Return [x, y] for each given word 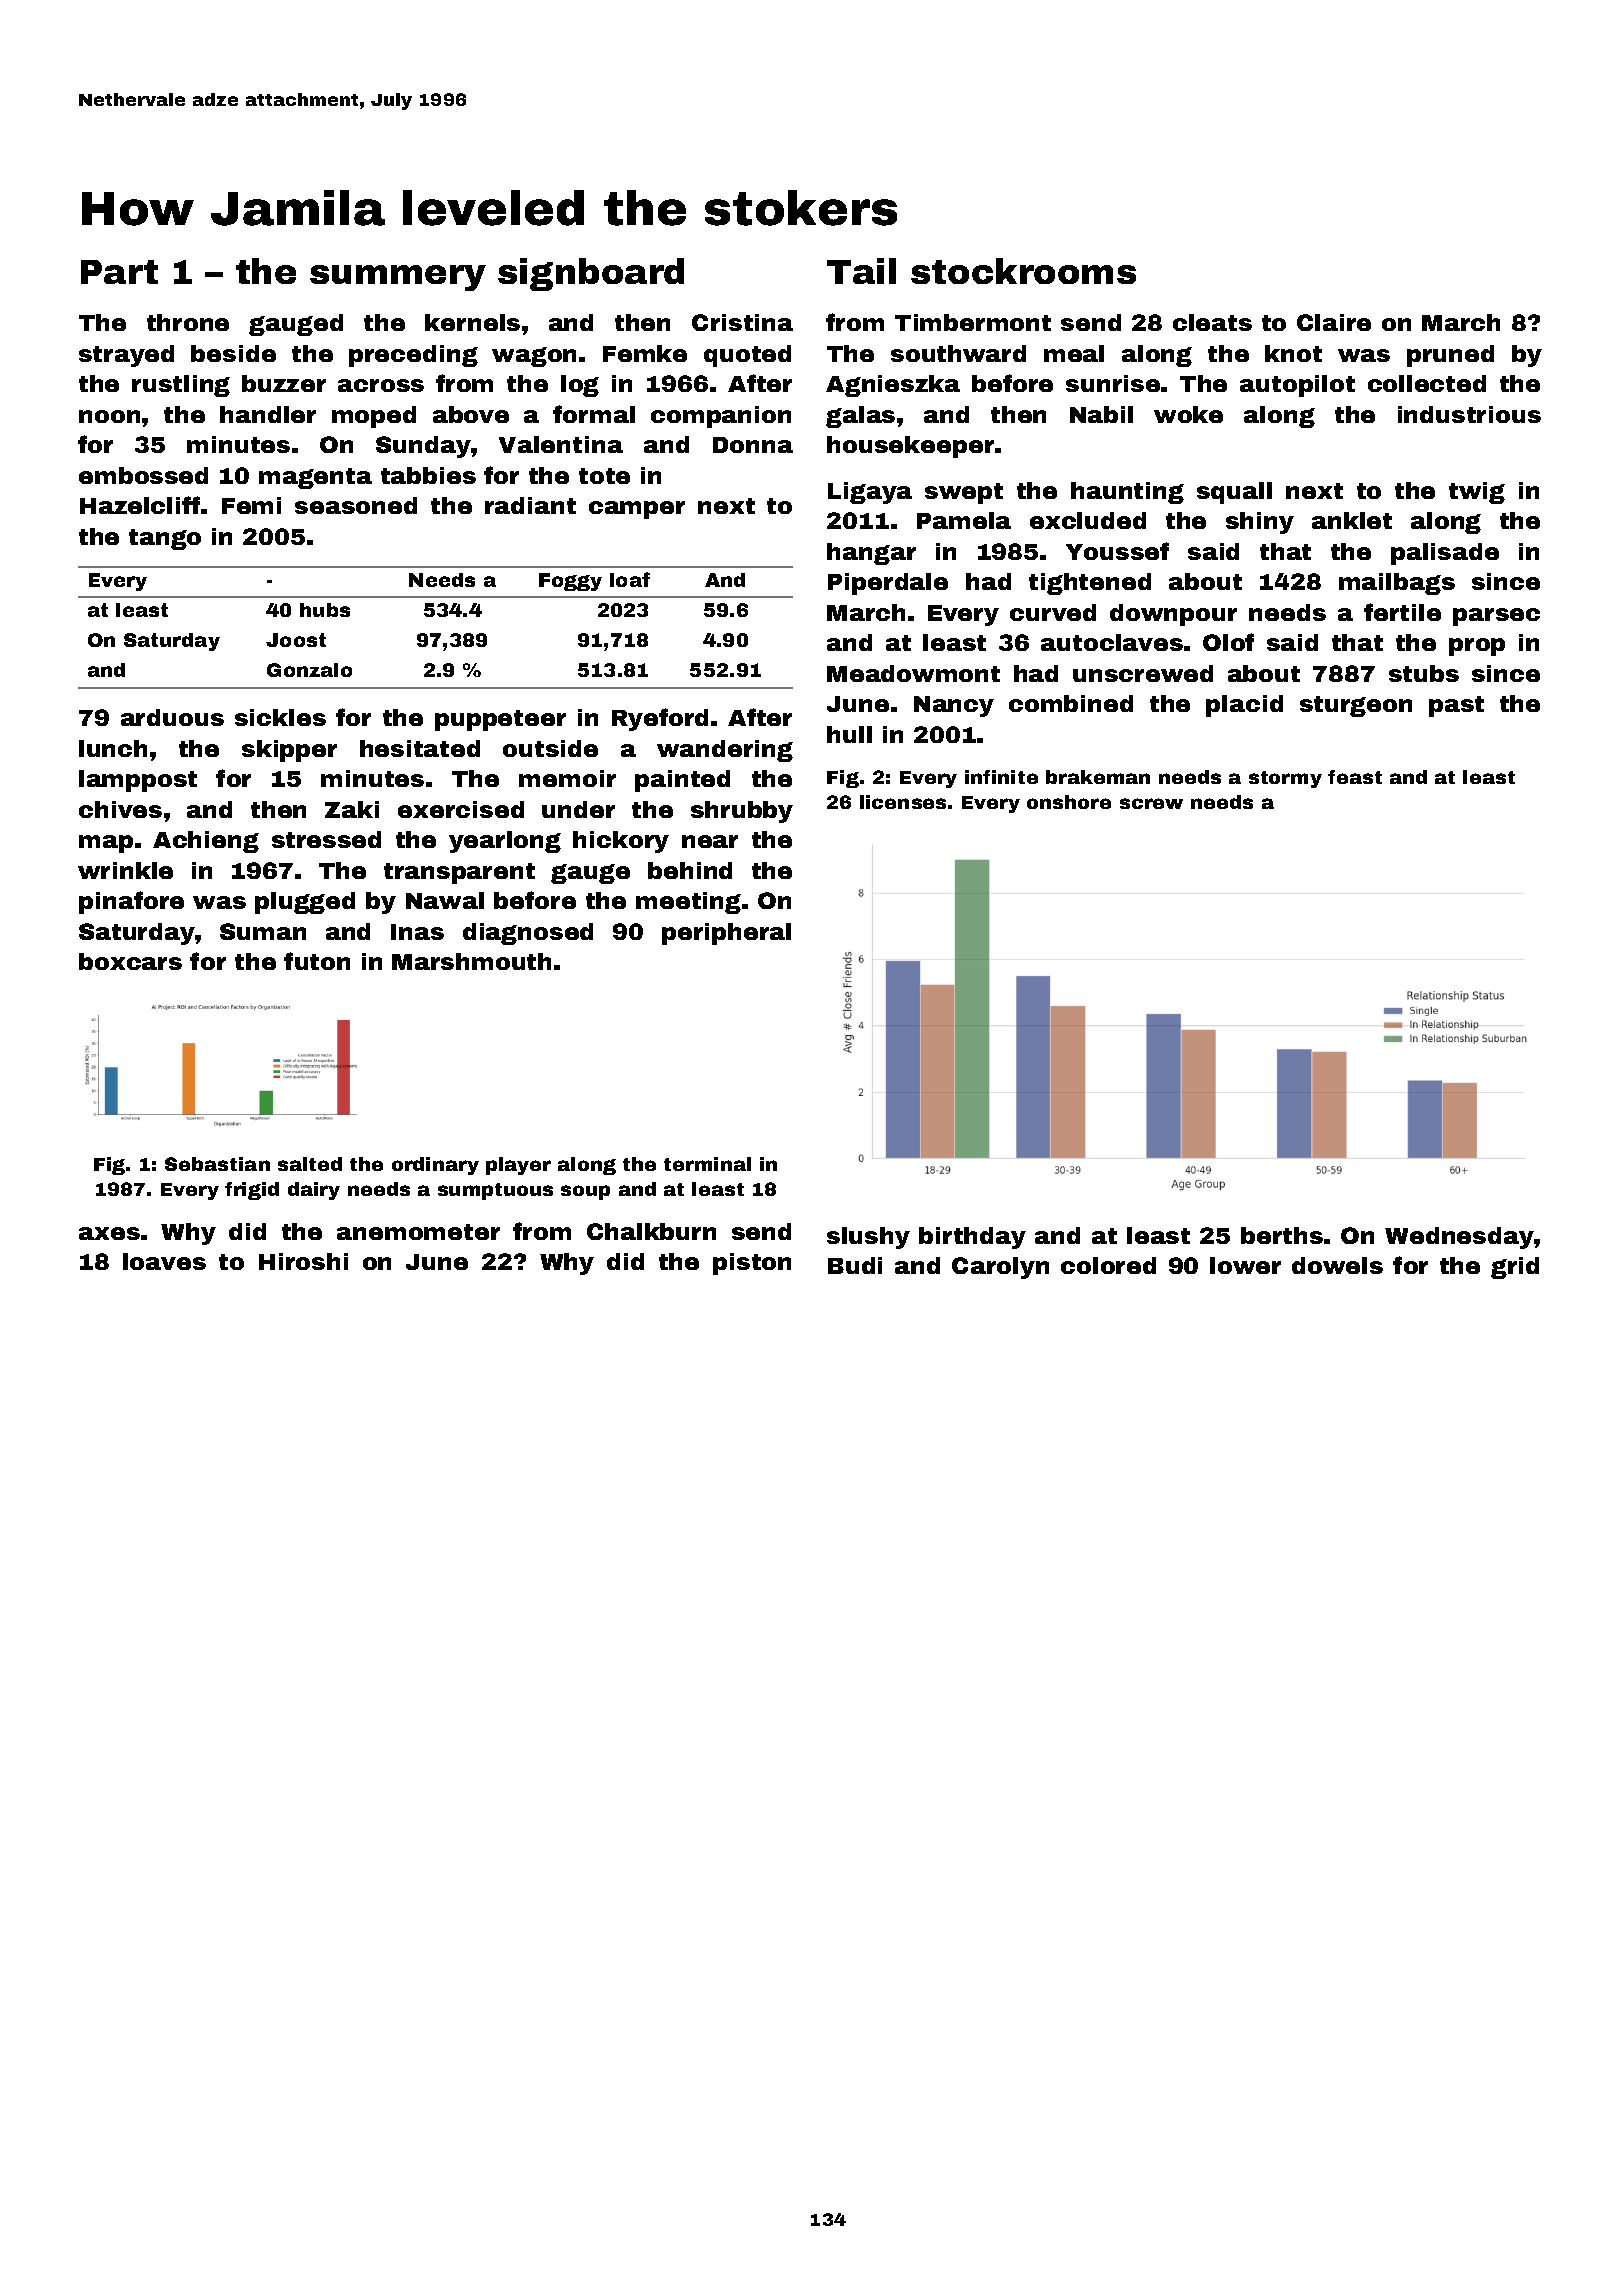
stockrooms [1023, 271]
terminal [707, 1164]
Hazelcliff [141, 505]
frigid [252, 1191]
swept [964, 493]
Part [119, 272]
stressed [326, 839]
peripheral [726, 934]
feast [1355, 777]
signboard [591, 274]
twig [1477, 493]
